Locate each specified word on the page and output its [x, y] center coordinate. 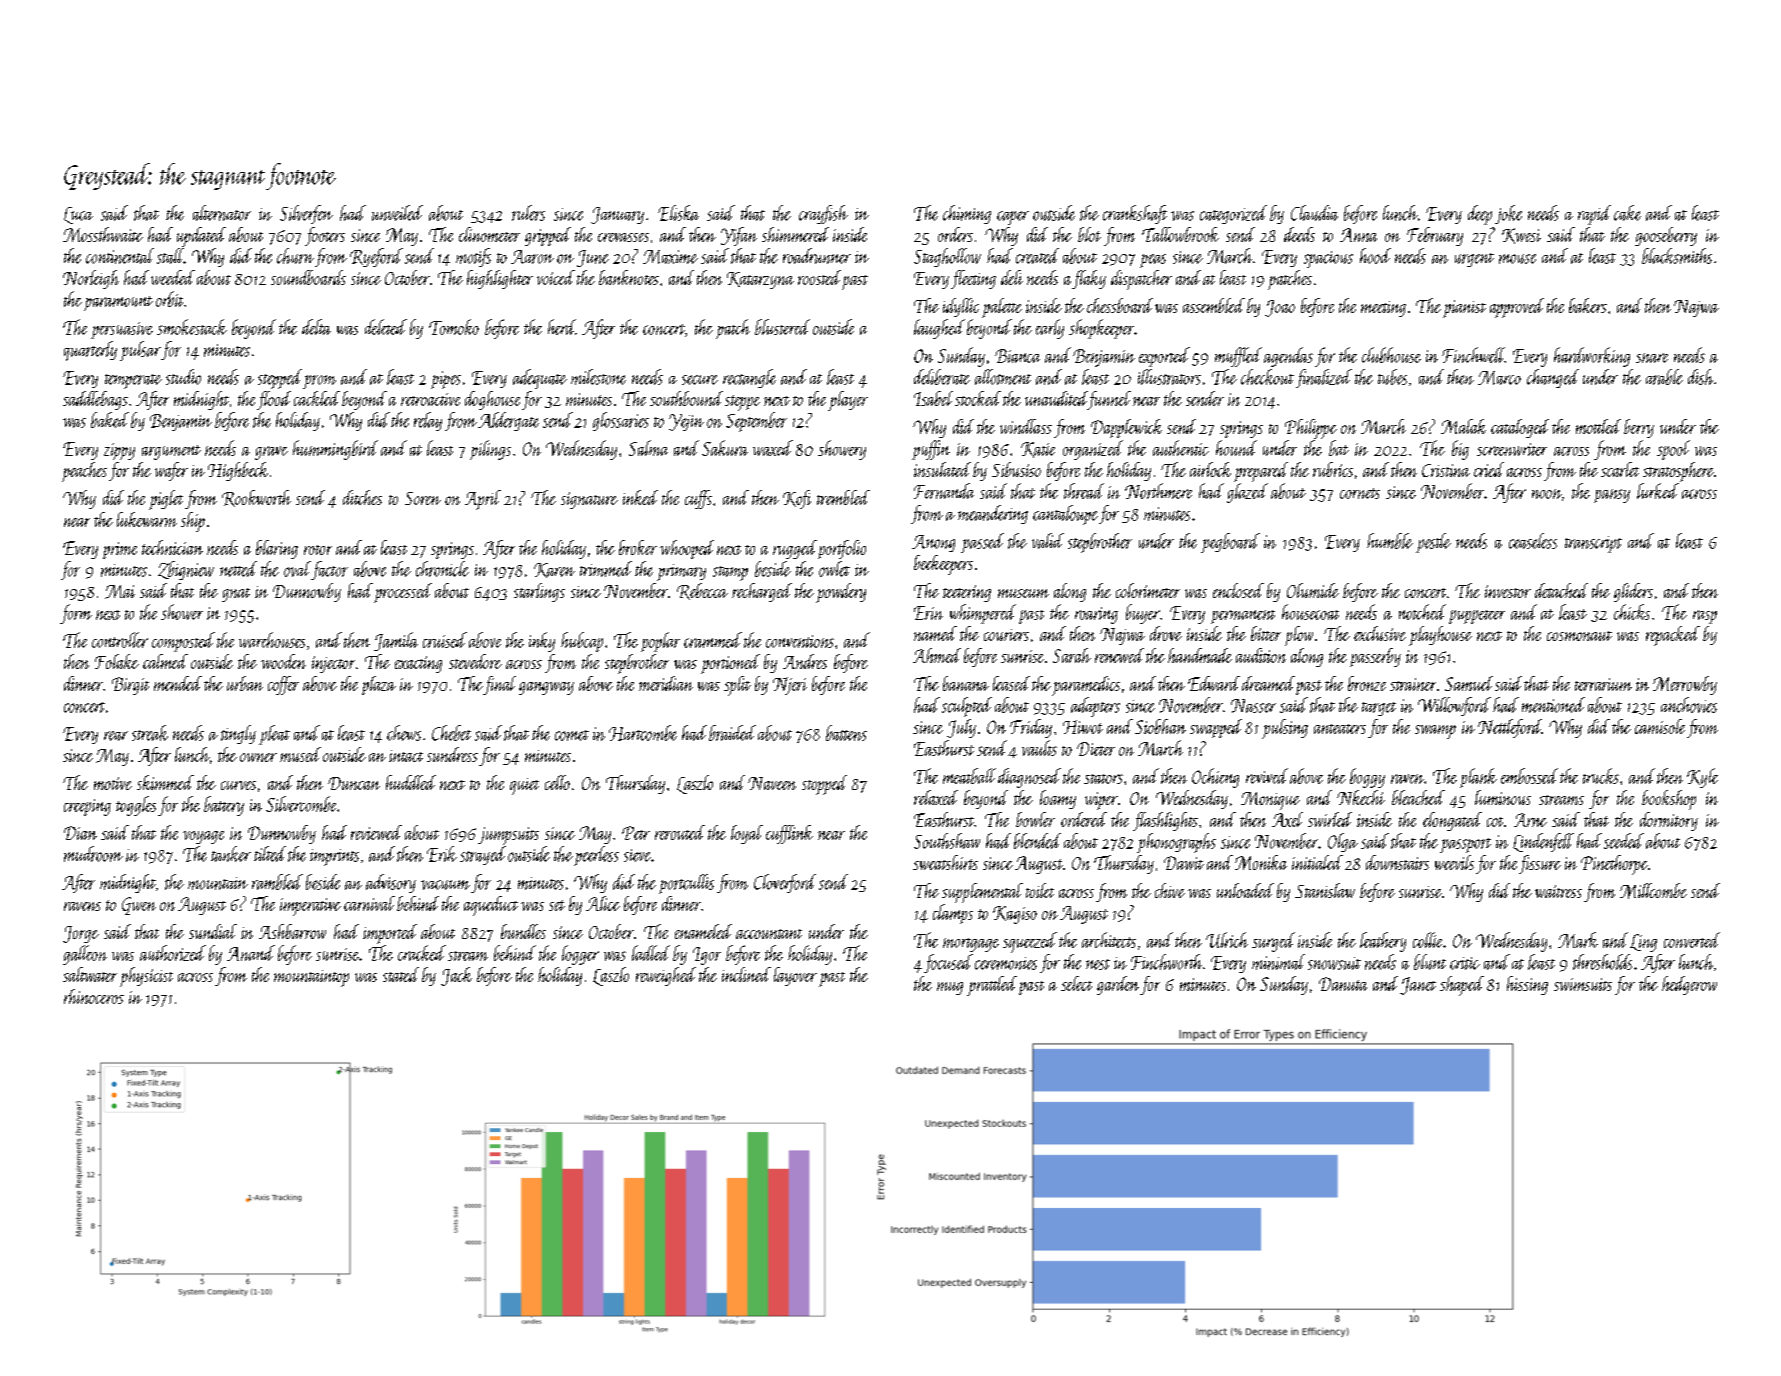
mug [950, 988]
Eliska [678, 213]
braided [732, 733]
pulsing [1285, 729]
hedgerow [1689, 985]
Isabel [933, 398]
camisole [1660, 726]
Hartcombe [643, 733]
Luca [78, 215]
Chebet [451, 733]
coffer [283, 685]
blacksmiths [1677, 256]
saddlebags [95, 400]
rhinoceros [94, 996]
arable [1664, 377]
